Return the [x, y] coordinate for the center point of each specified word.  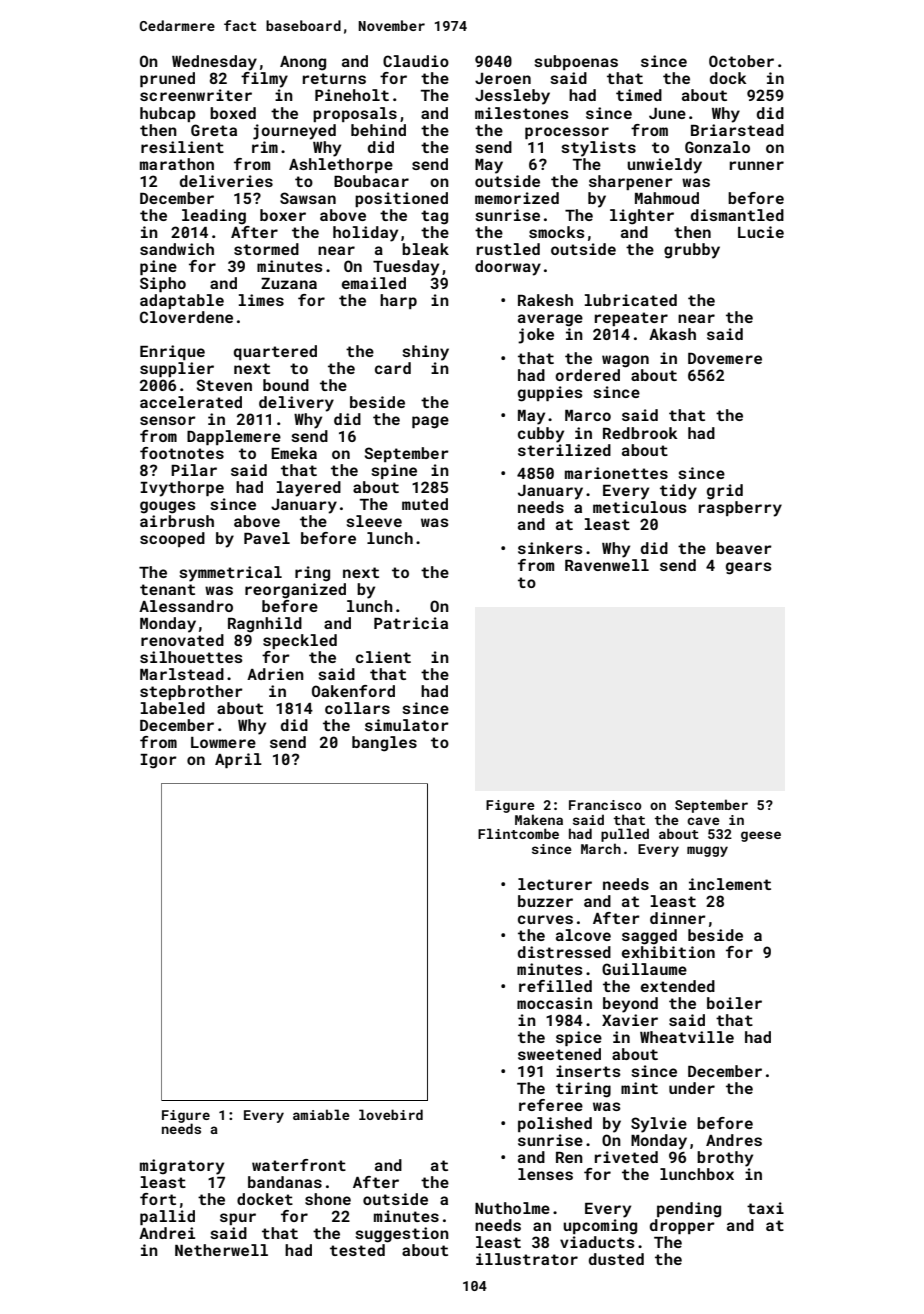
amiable [321, 1114]
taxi [765, 1208]
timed [639, 95]
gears [749, 568]
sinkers [550, 548]
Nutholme [512, 1208]
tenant [167, 589]
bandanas [285, 1182]
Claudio [416, 61]
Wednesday [214, 63]
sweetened [559, 1054]
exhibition [668, 952]
